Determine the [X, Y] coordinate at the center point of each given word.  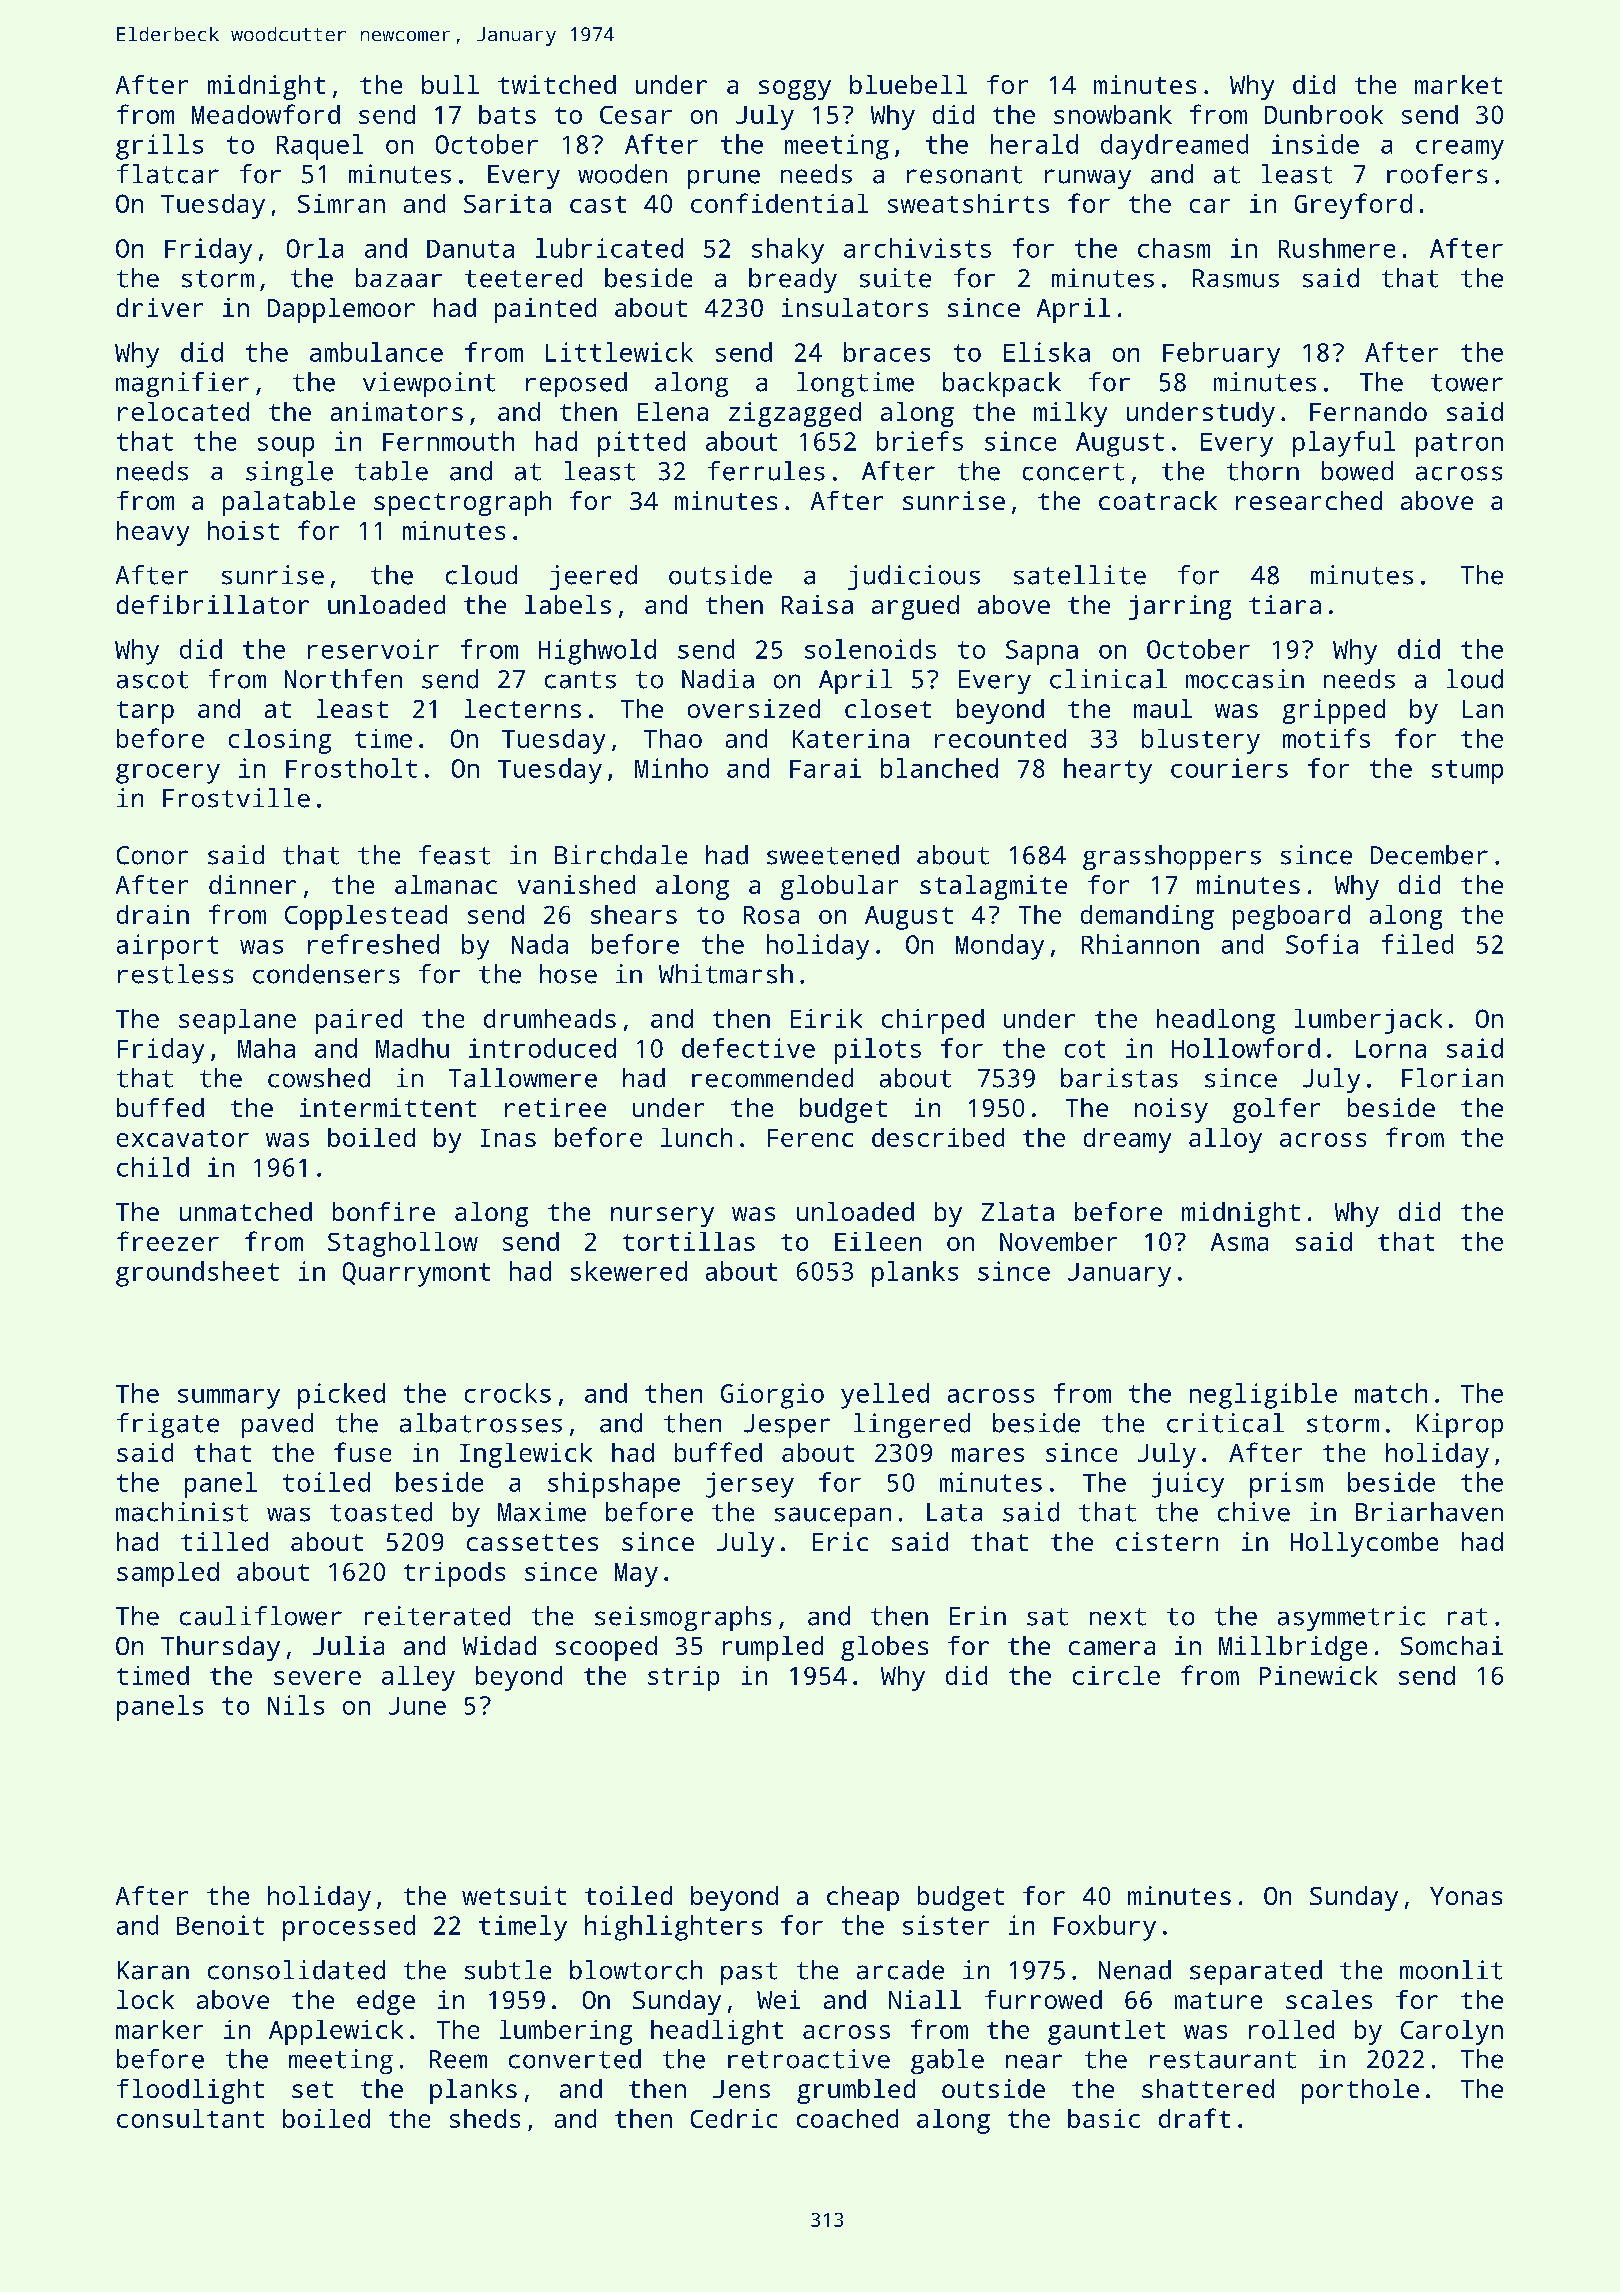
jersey [750, 1485]
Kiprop [1460, 1425]
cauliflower [261, 1616]
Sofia [1322, 944]
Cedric [734, 2118]
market [1458, 84]
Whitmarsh [726, 974]
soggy [795, 90]
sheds [485, 2118]
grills [159, 147]
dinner [252, 884]
